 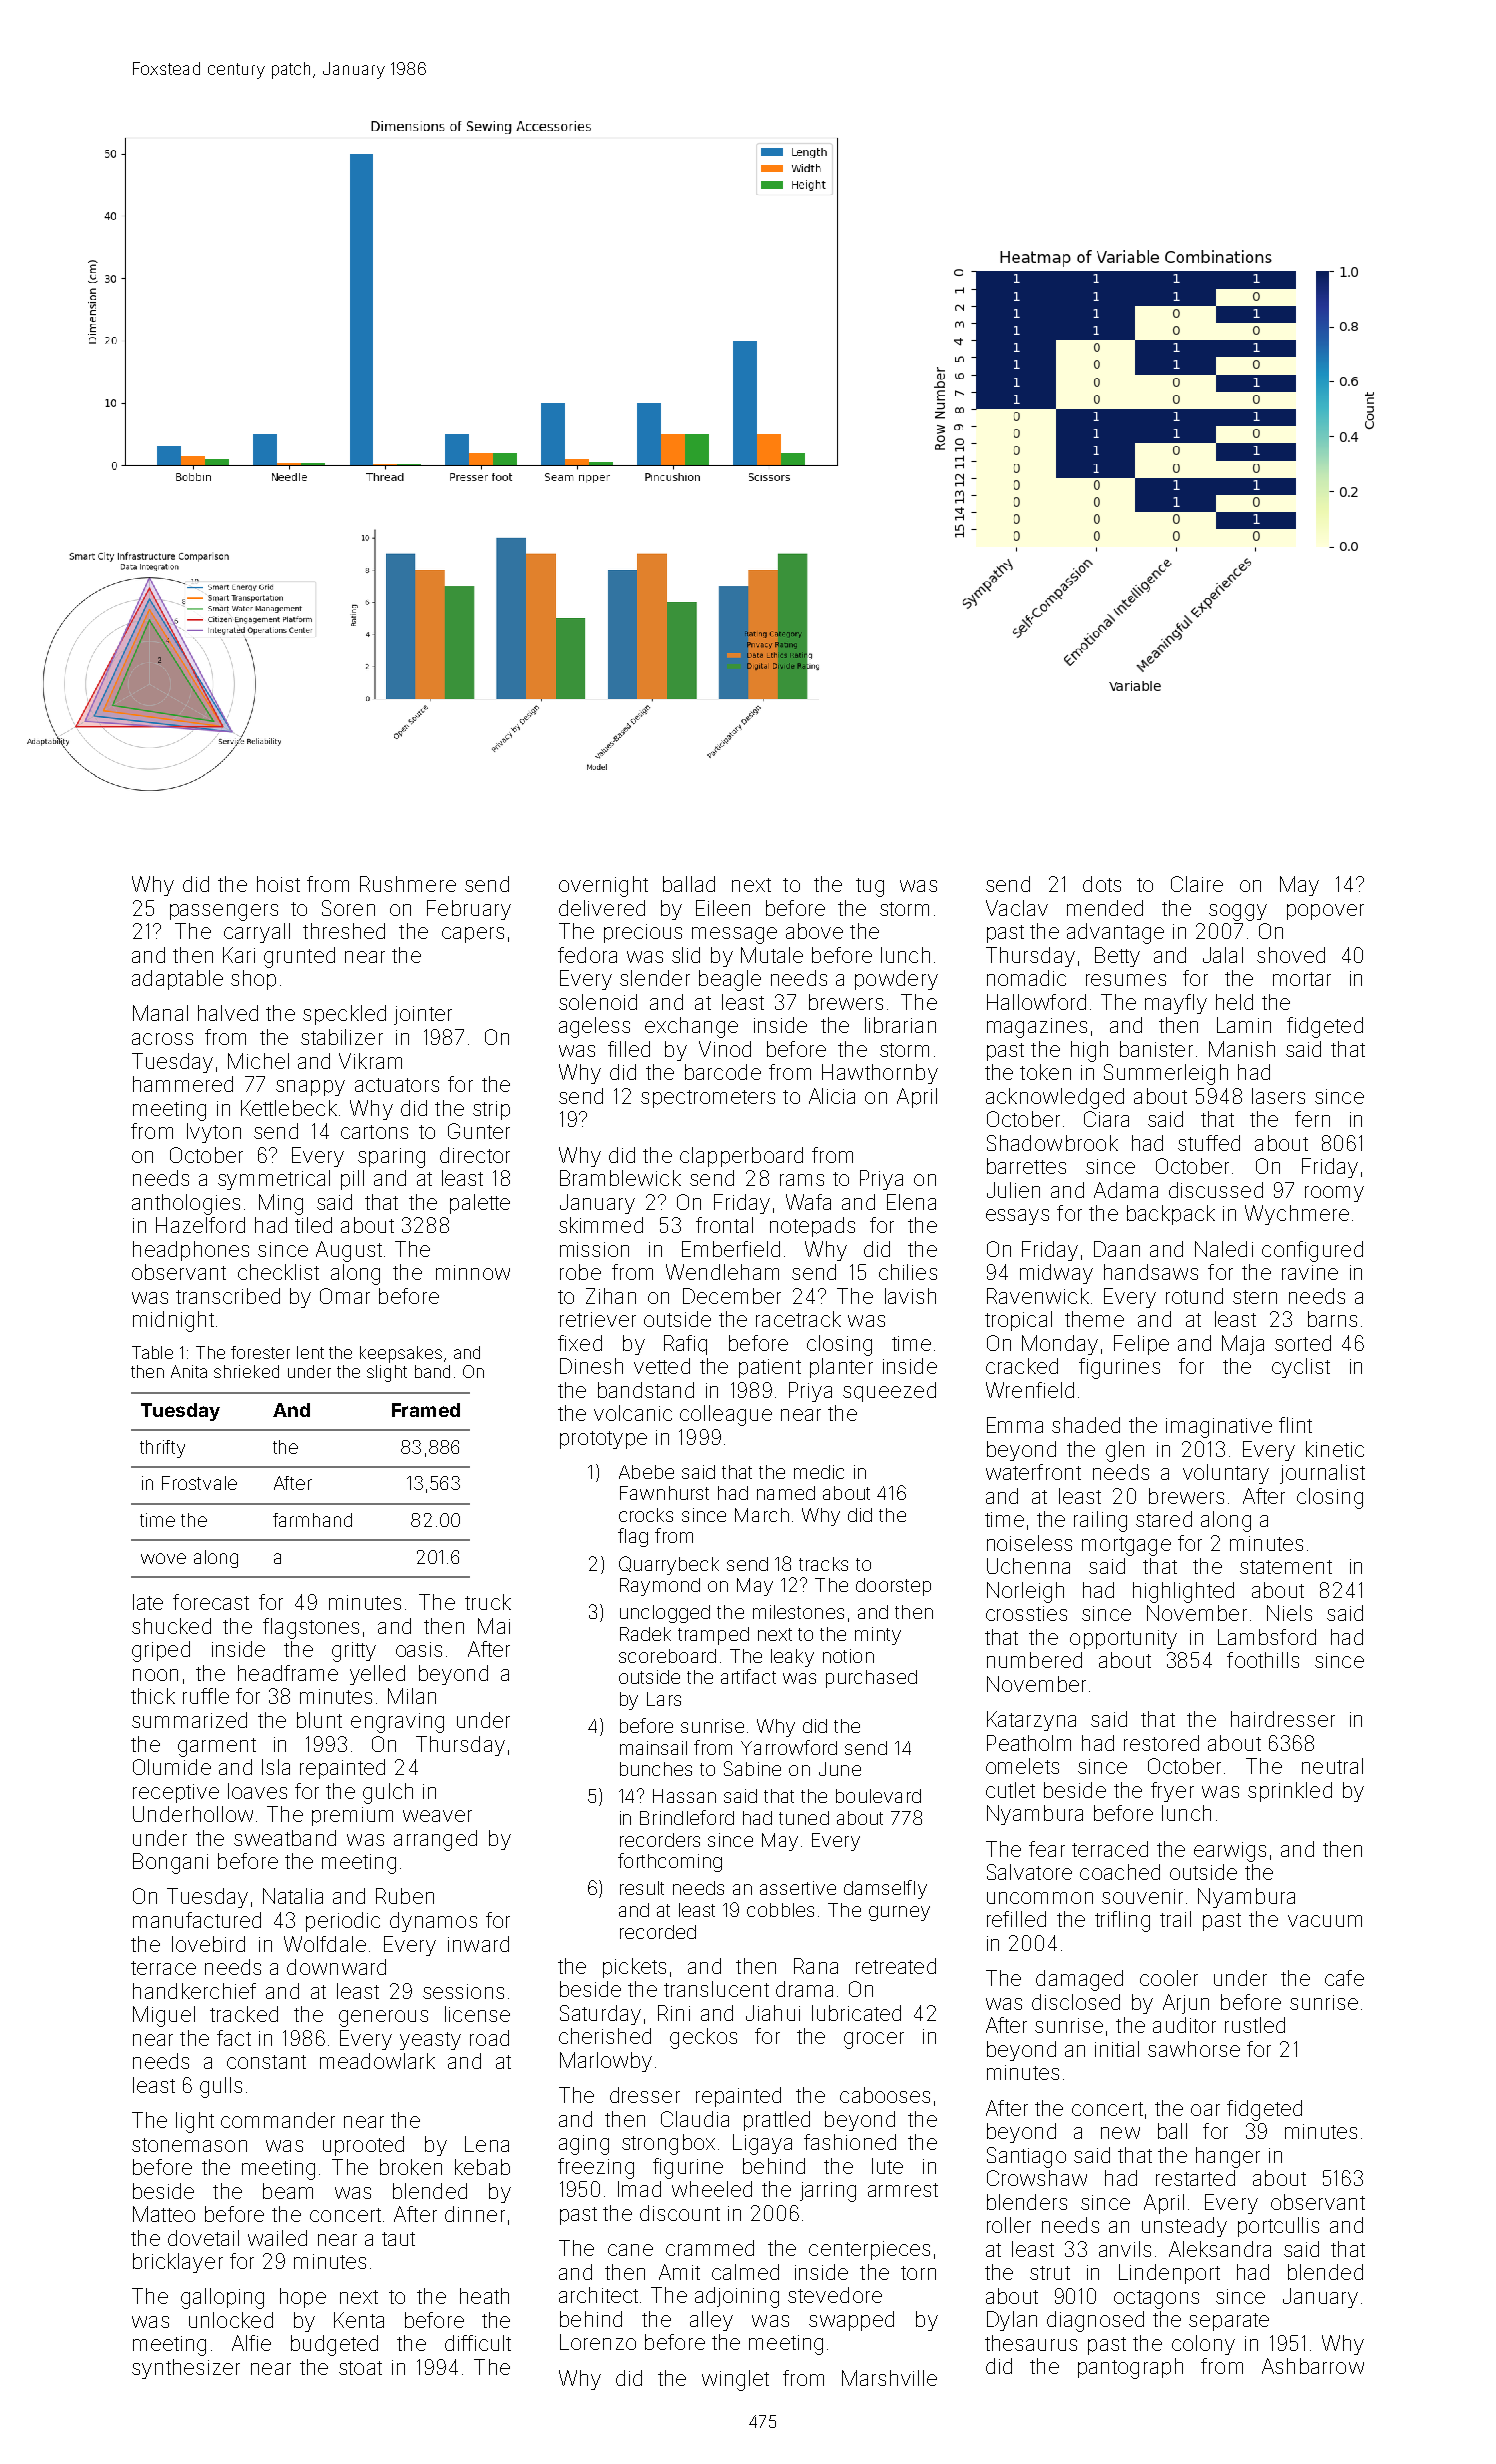 I want to click on transcribed, so click(x=228, y=1296).
